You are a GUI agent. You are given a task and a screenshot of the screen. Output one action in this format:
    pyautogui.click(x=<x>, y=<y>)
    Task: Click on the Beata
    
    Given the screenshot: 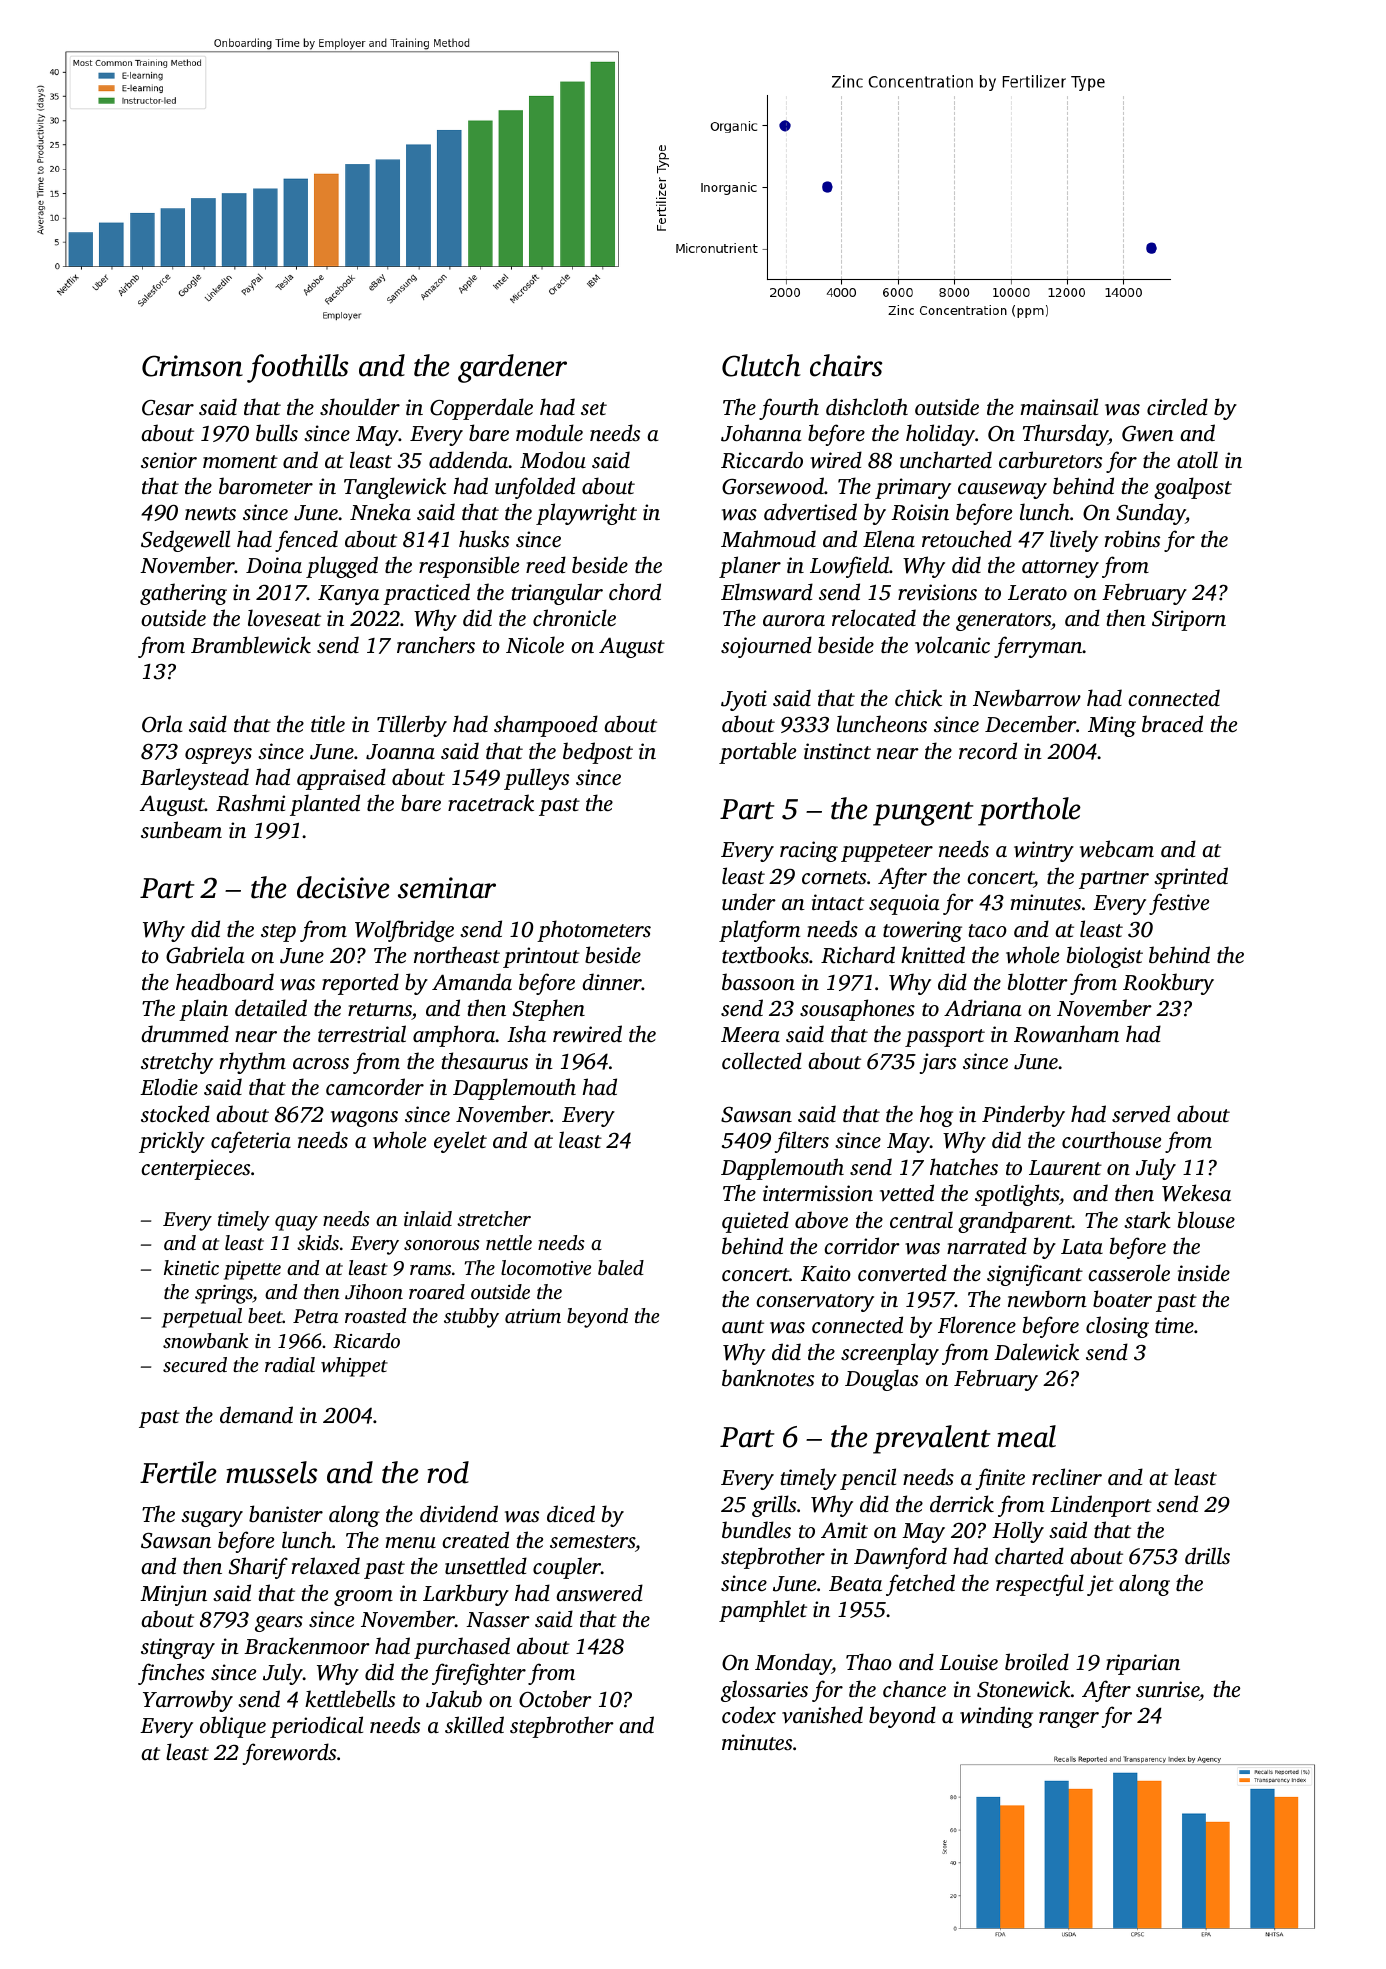 What is the action you would take?
    pyautogui.click(x=855, y=1583)
